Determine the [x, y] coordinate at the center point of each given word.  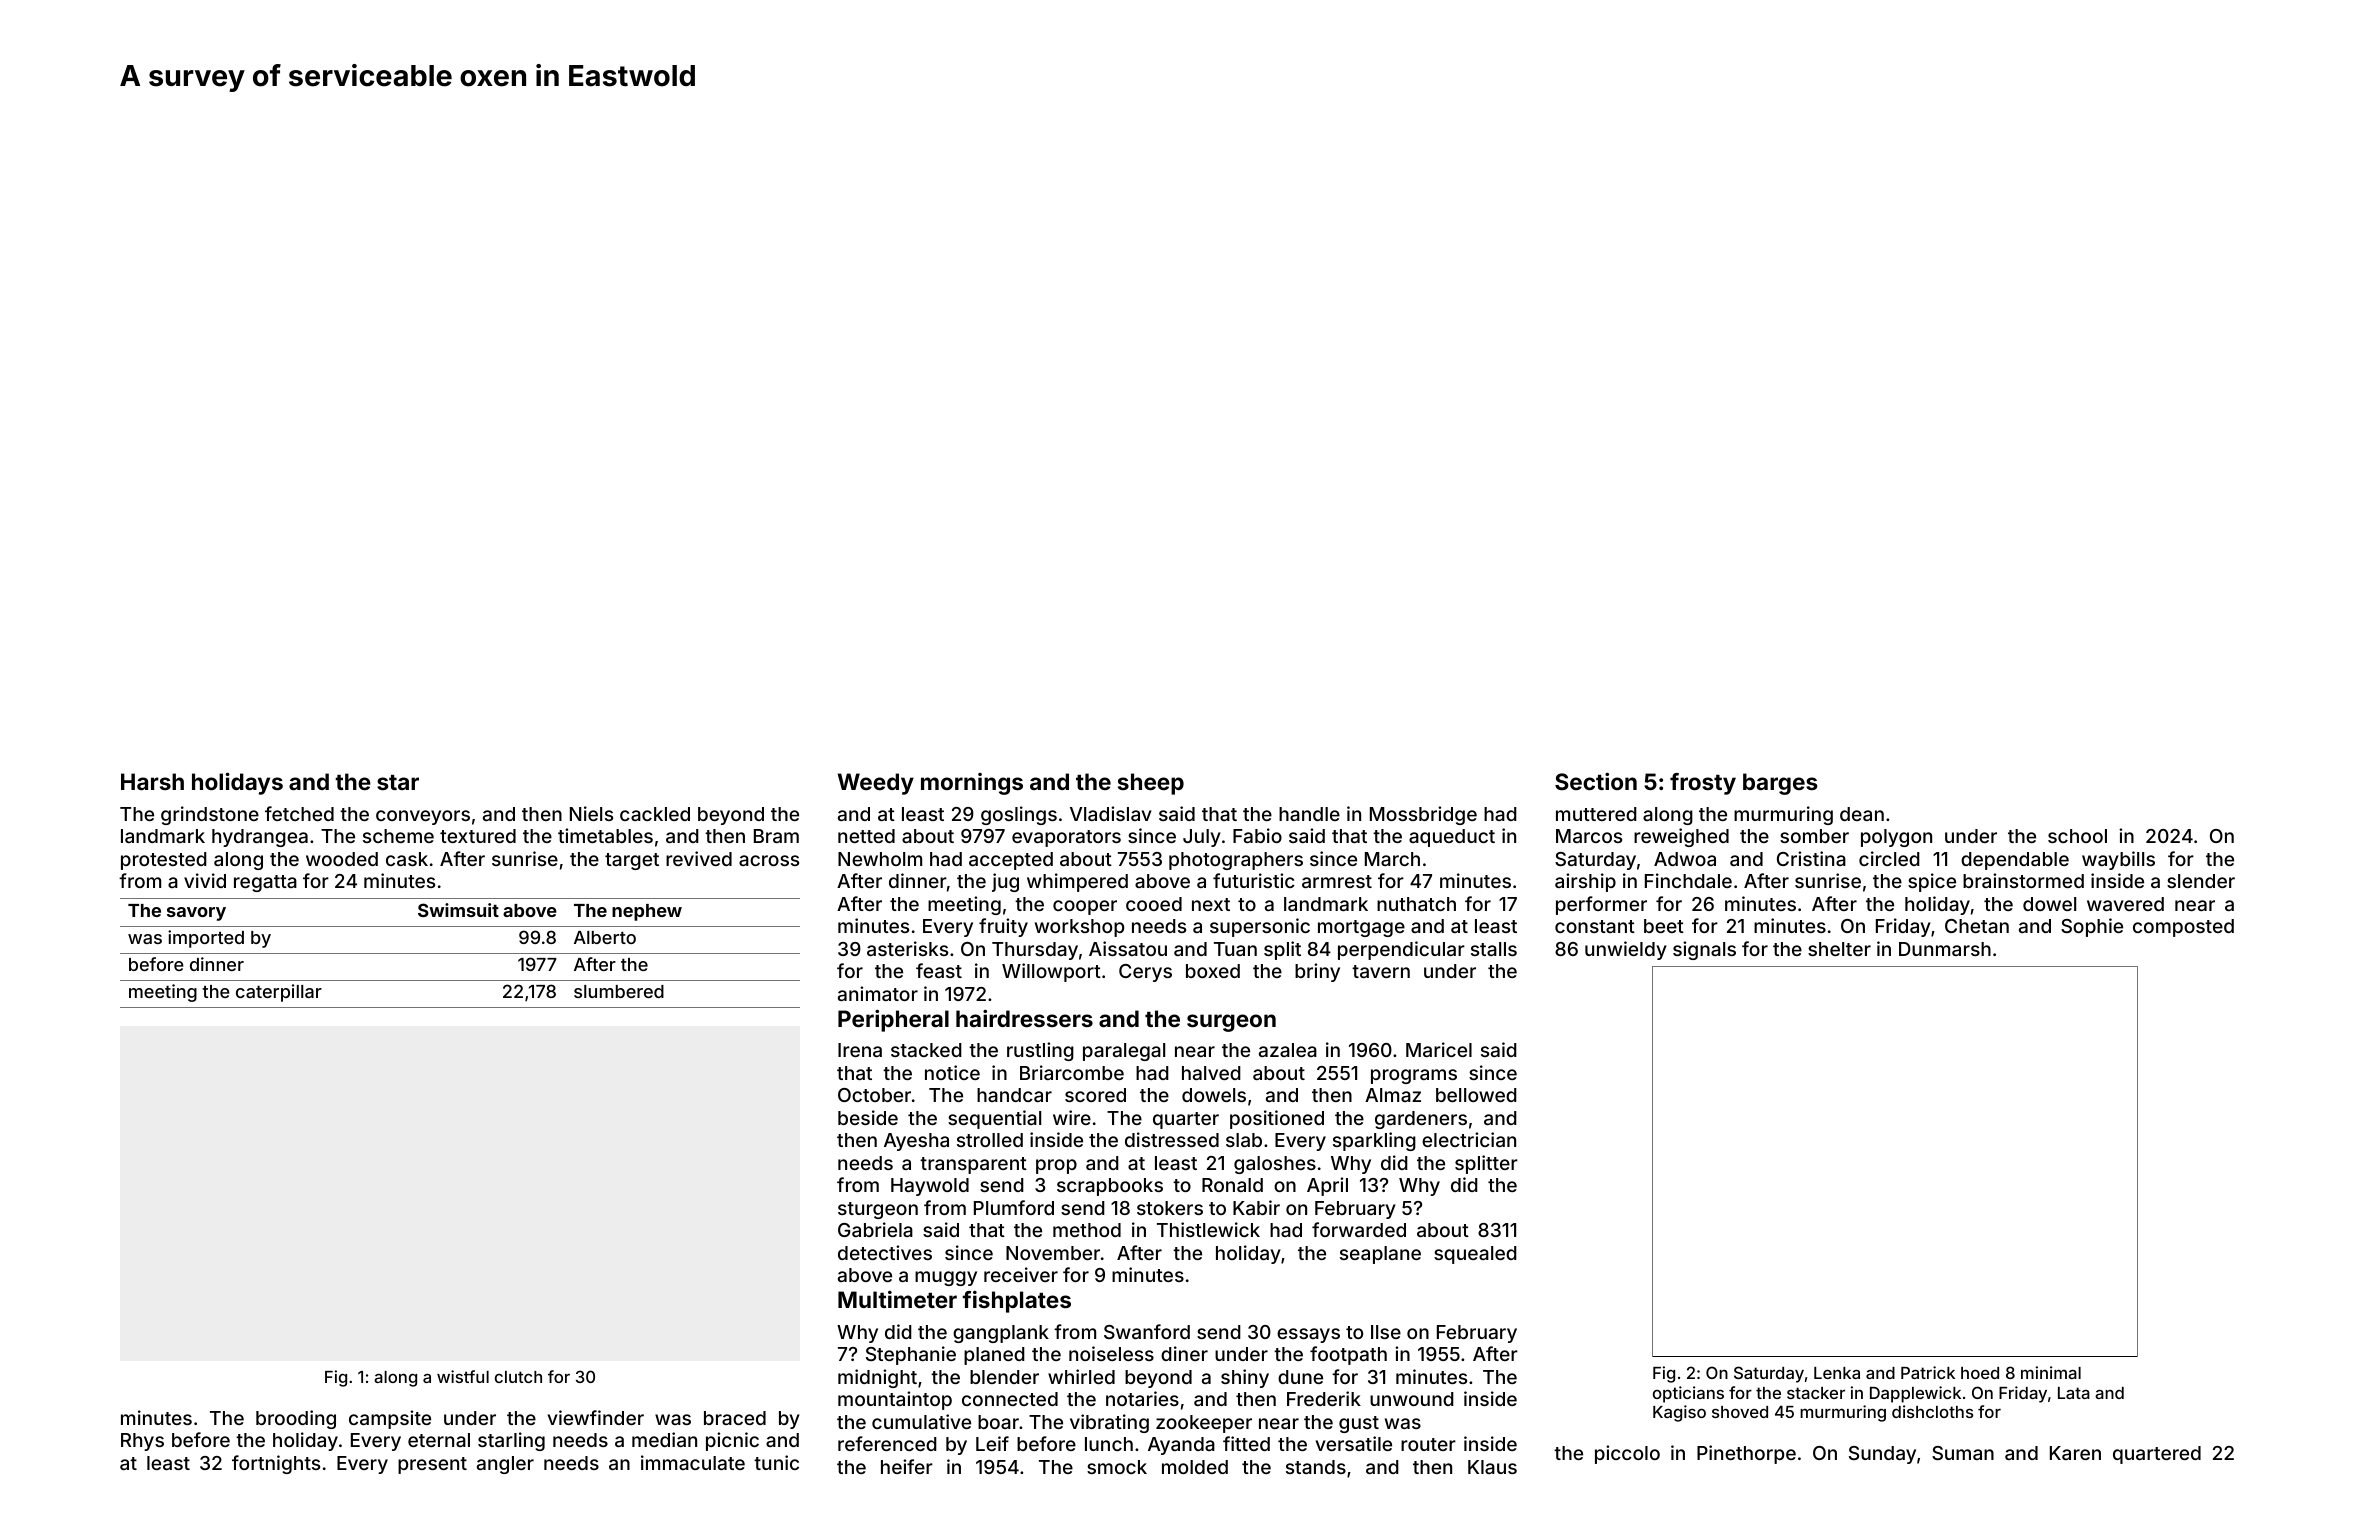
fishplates [1016, 1302]
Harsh [152, 781]
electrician [1469, 1139]
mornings [972, 784]
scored [1095, 1095]
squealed [1475, 1255]
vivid [205, 880]
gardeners [1421, 1120]
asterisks [907, 948]
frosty [1703, 784]
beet [1664, 926]
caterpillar [279, 993]
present [432, 1465]
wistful [463, 1376]
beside [868, 1117]
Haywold [930, 1187]
